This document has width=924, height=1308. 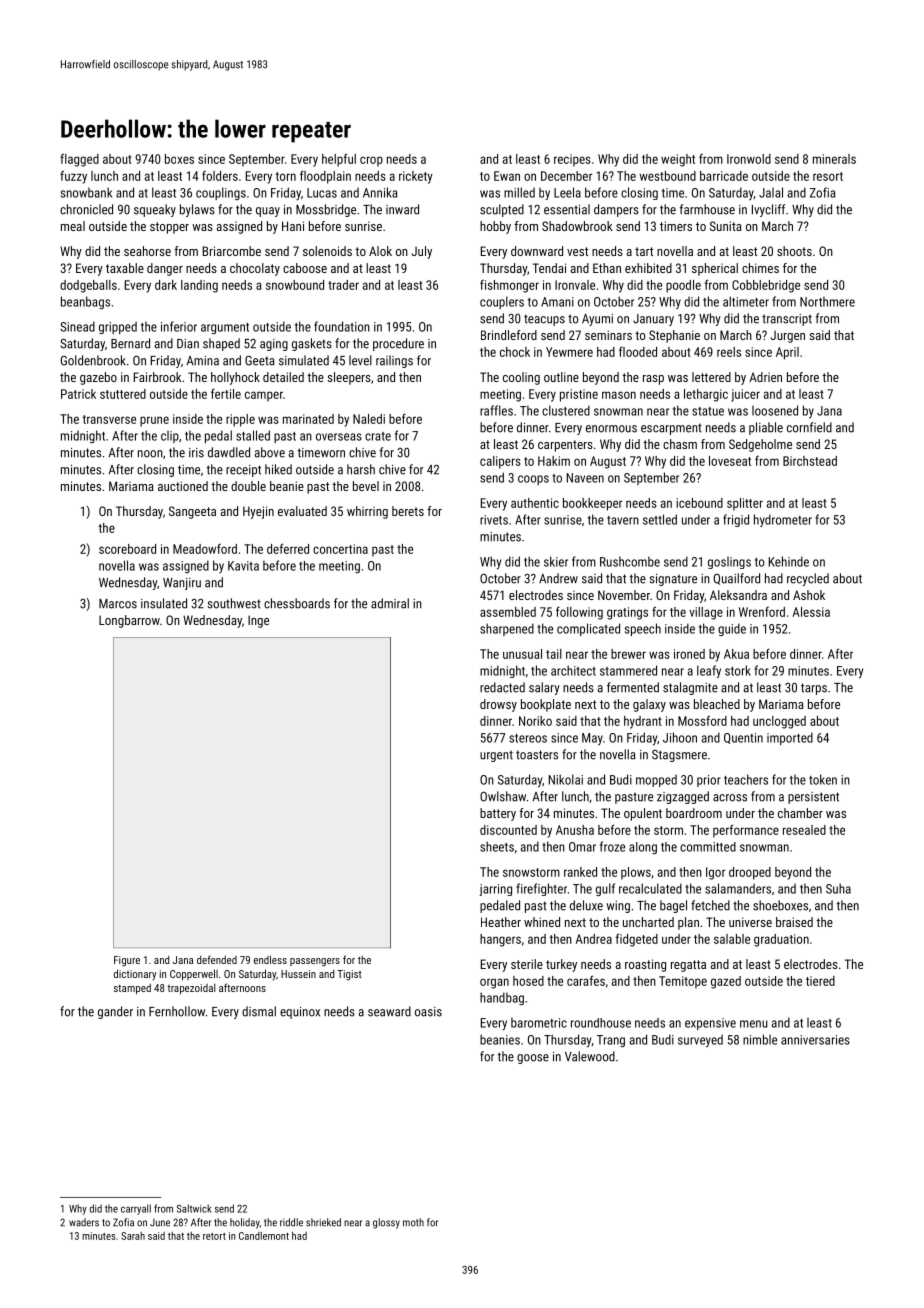 I want to click on transverse, so click(x=109, y=419).
